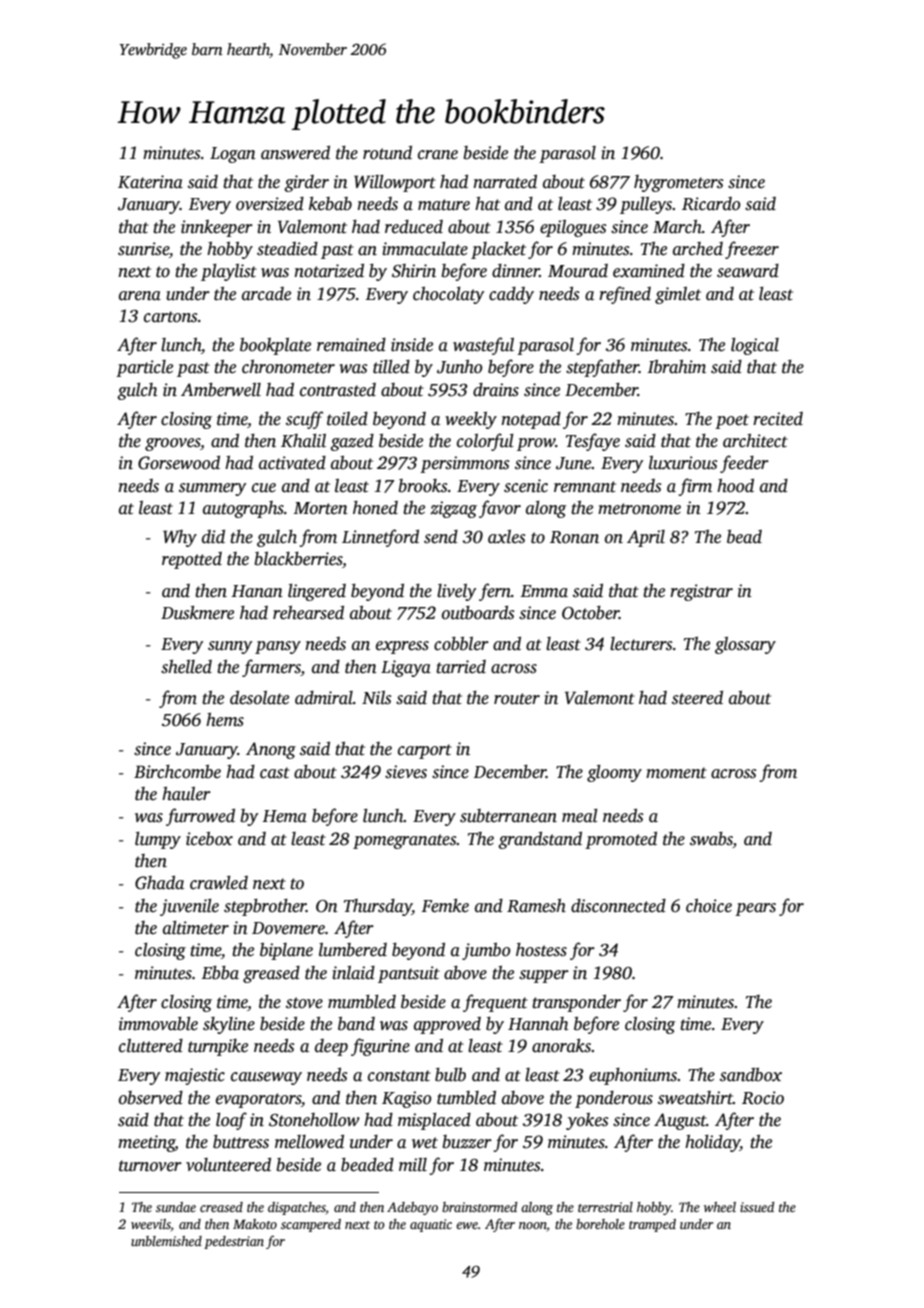 The width and height of the image is (924, 1308). Describe the element at coordinates (234, 1242) in the image. I see `pedestrian` at that location.
